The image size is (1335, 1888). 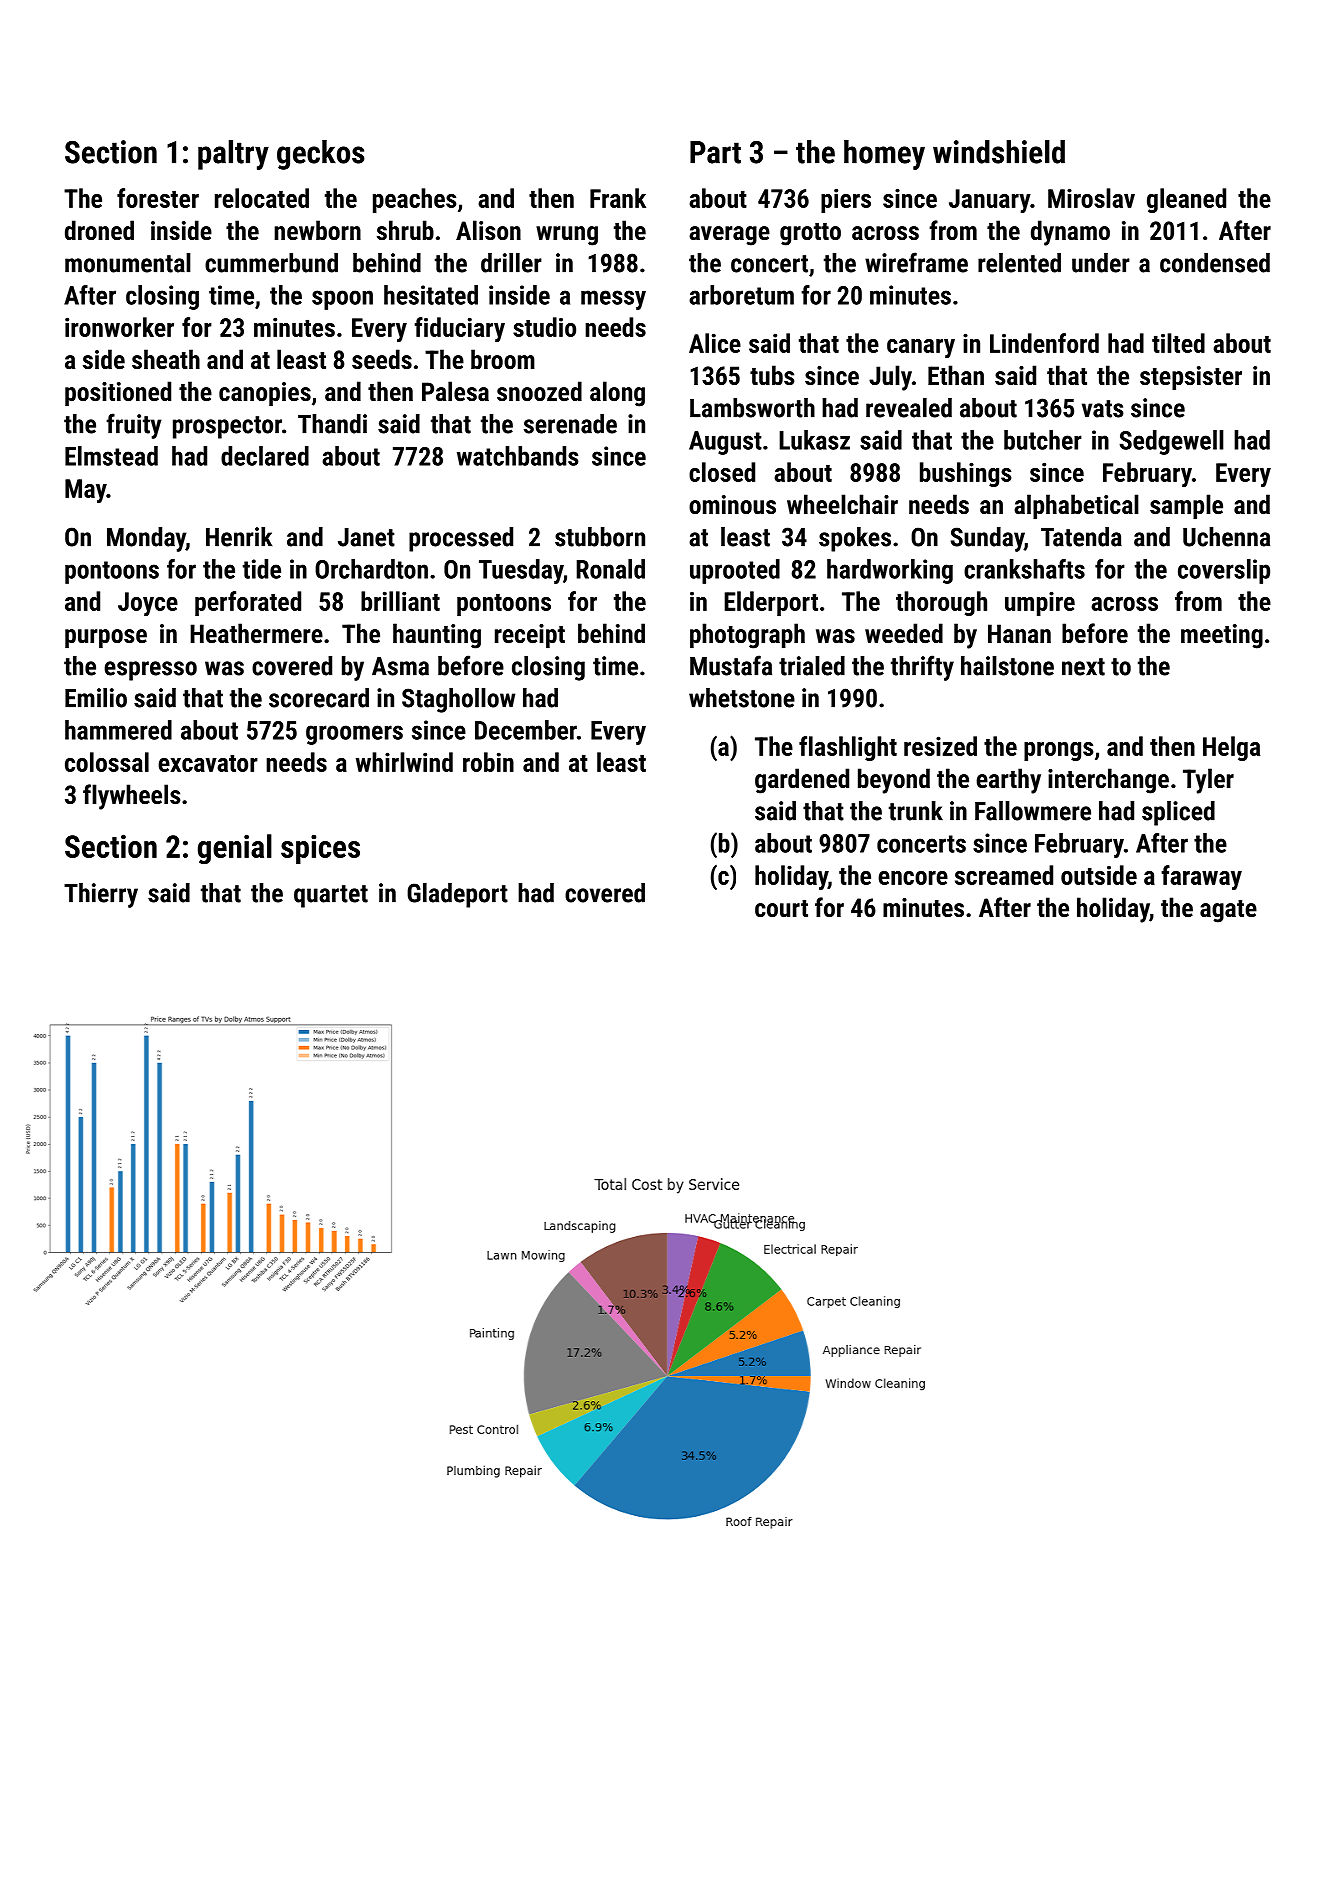 I want to click on piers, so click(x=846, y=200).
